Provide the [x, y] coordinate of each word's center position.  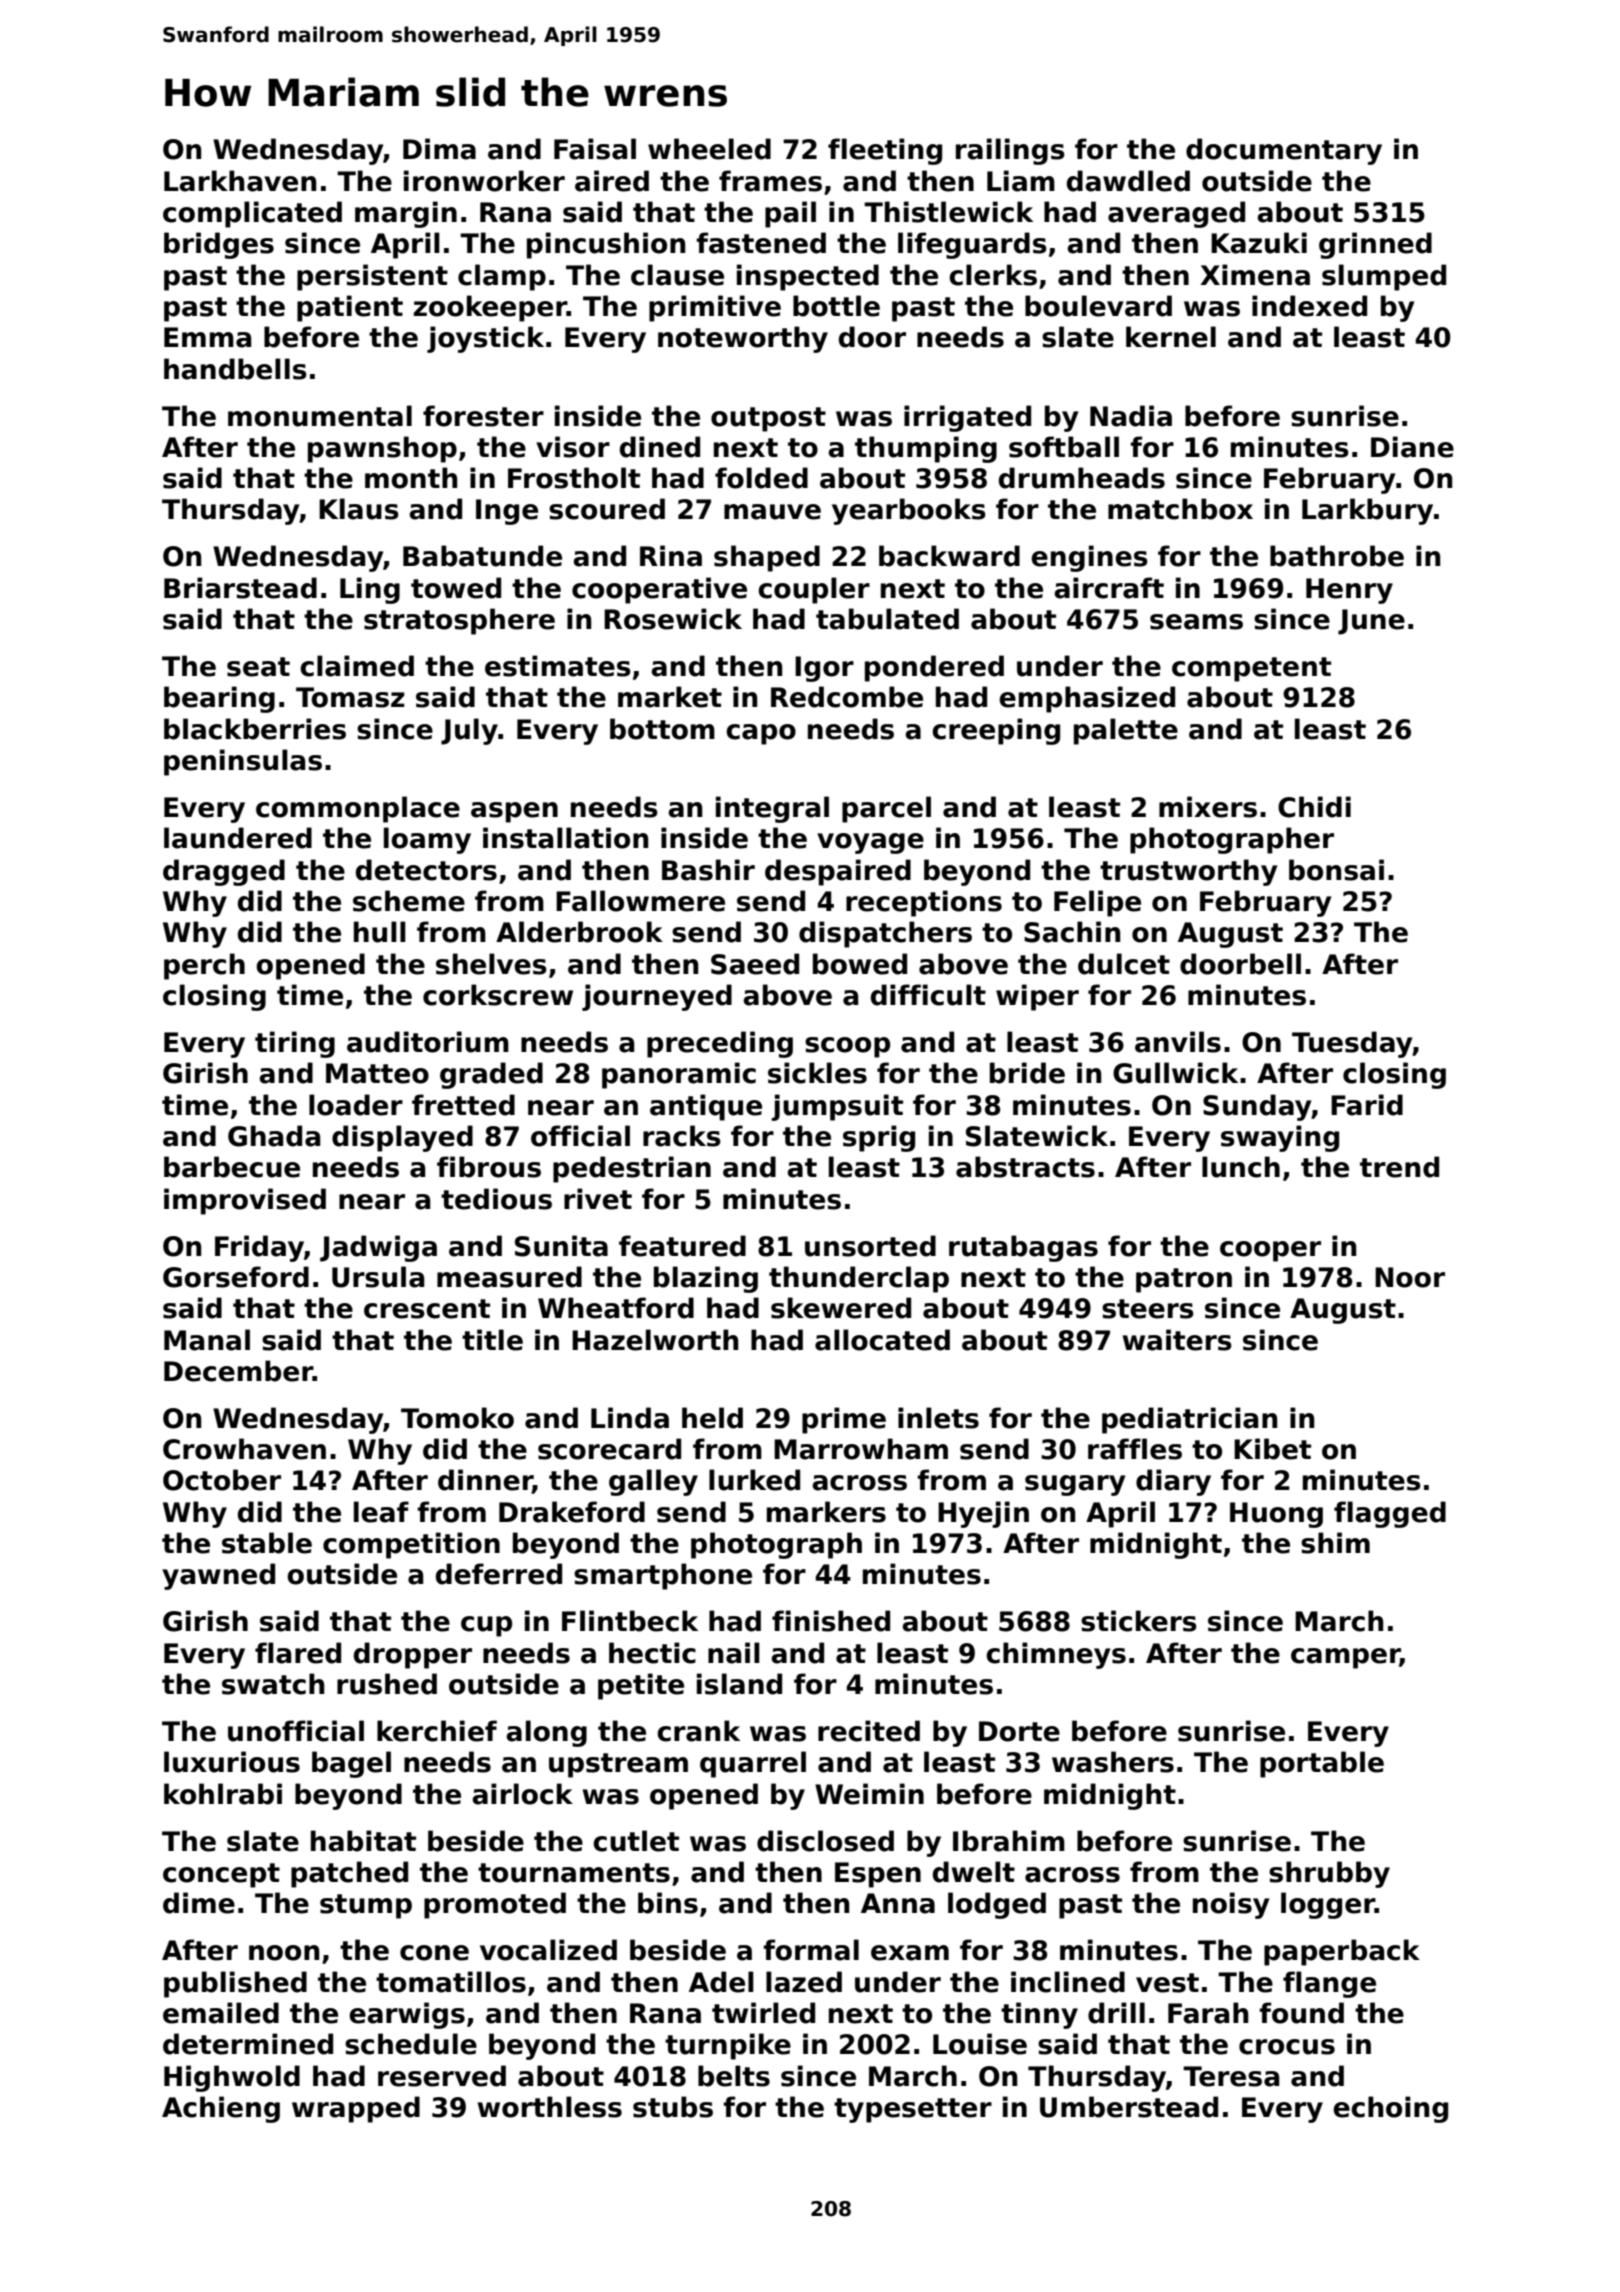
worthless [550, 2107]
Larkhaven [240, 181]
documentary [1284, 151]
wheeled [709, 149]
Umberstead [1129, 2107]
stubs [673, 2107]
